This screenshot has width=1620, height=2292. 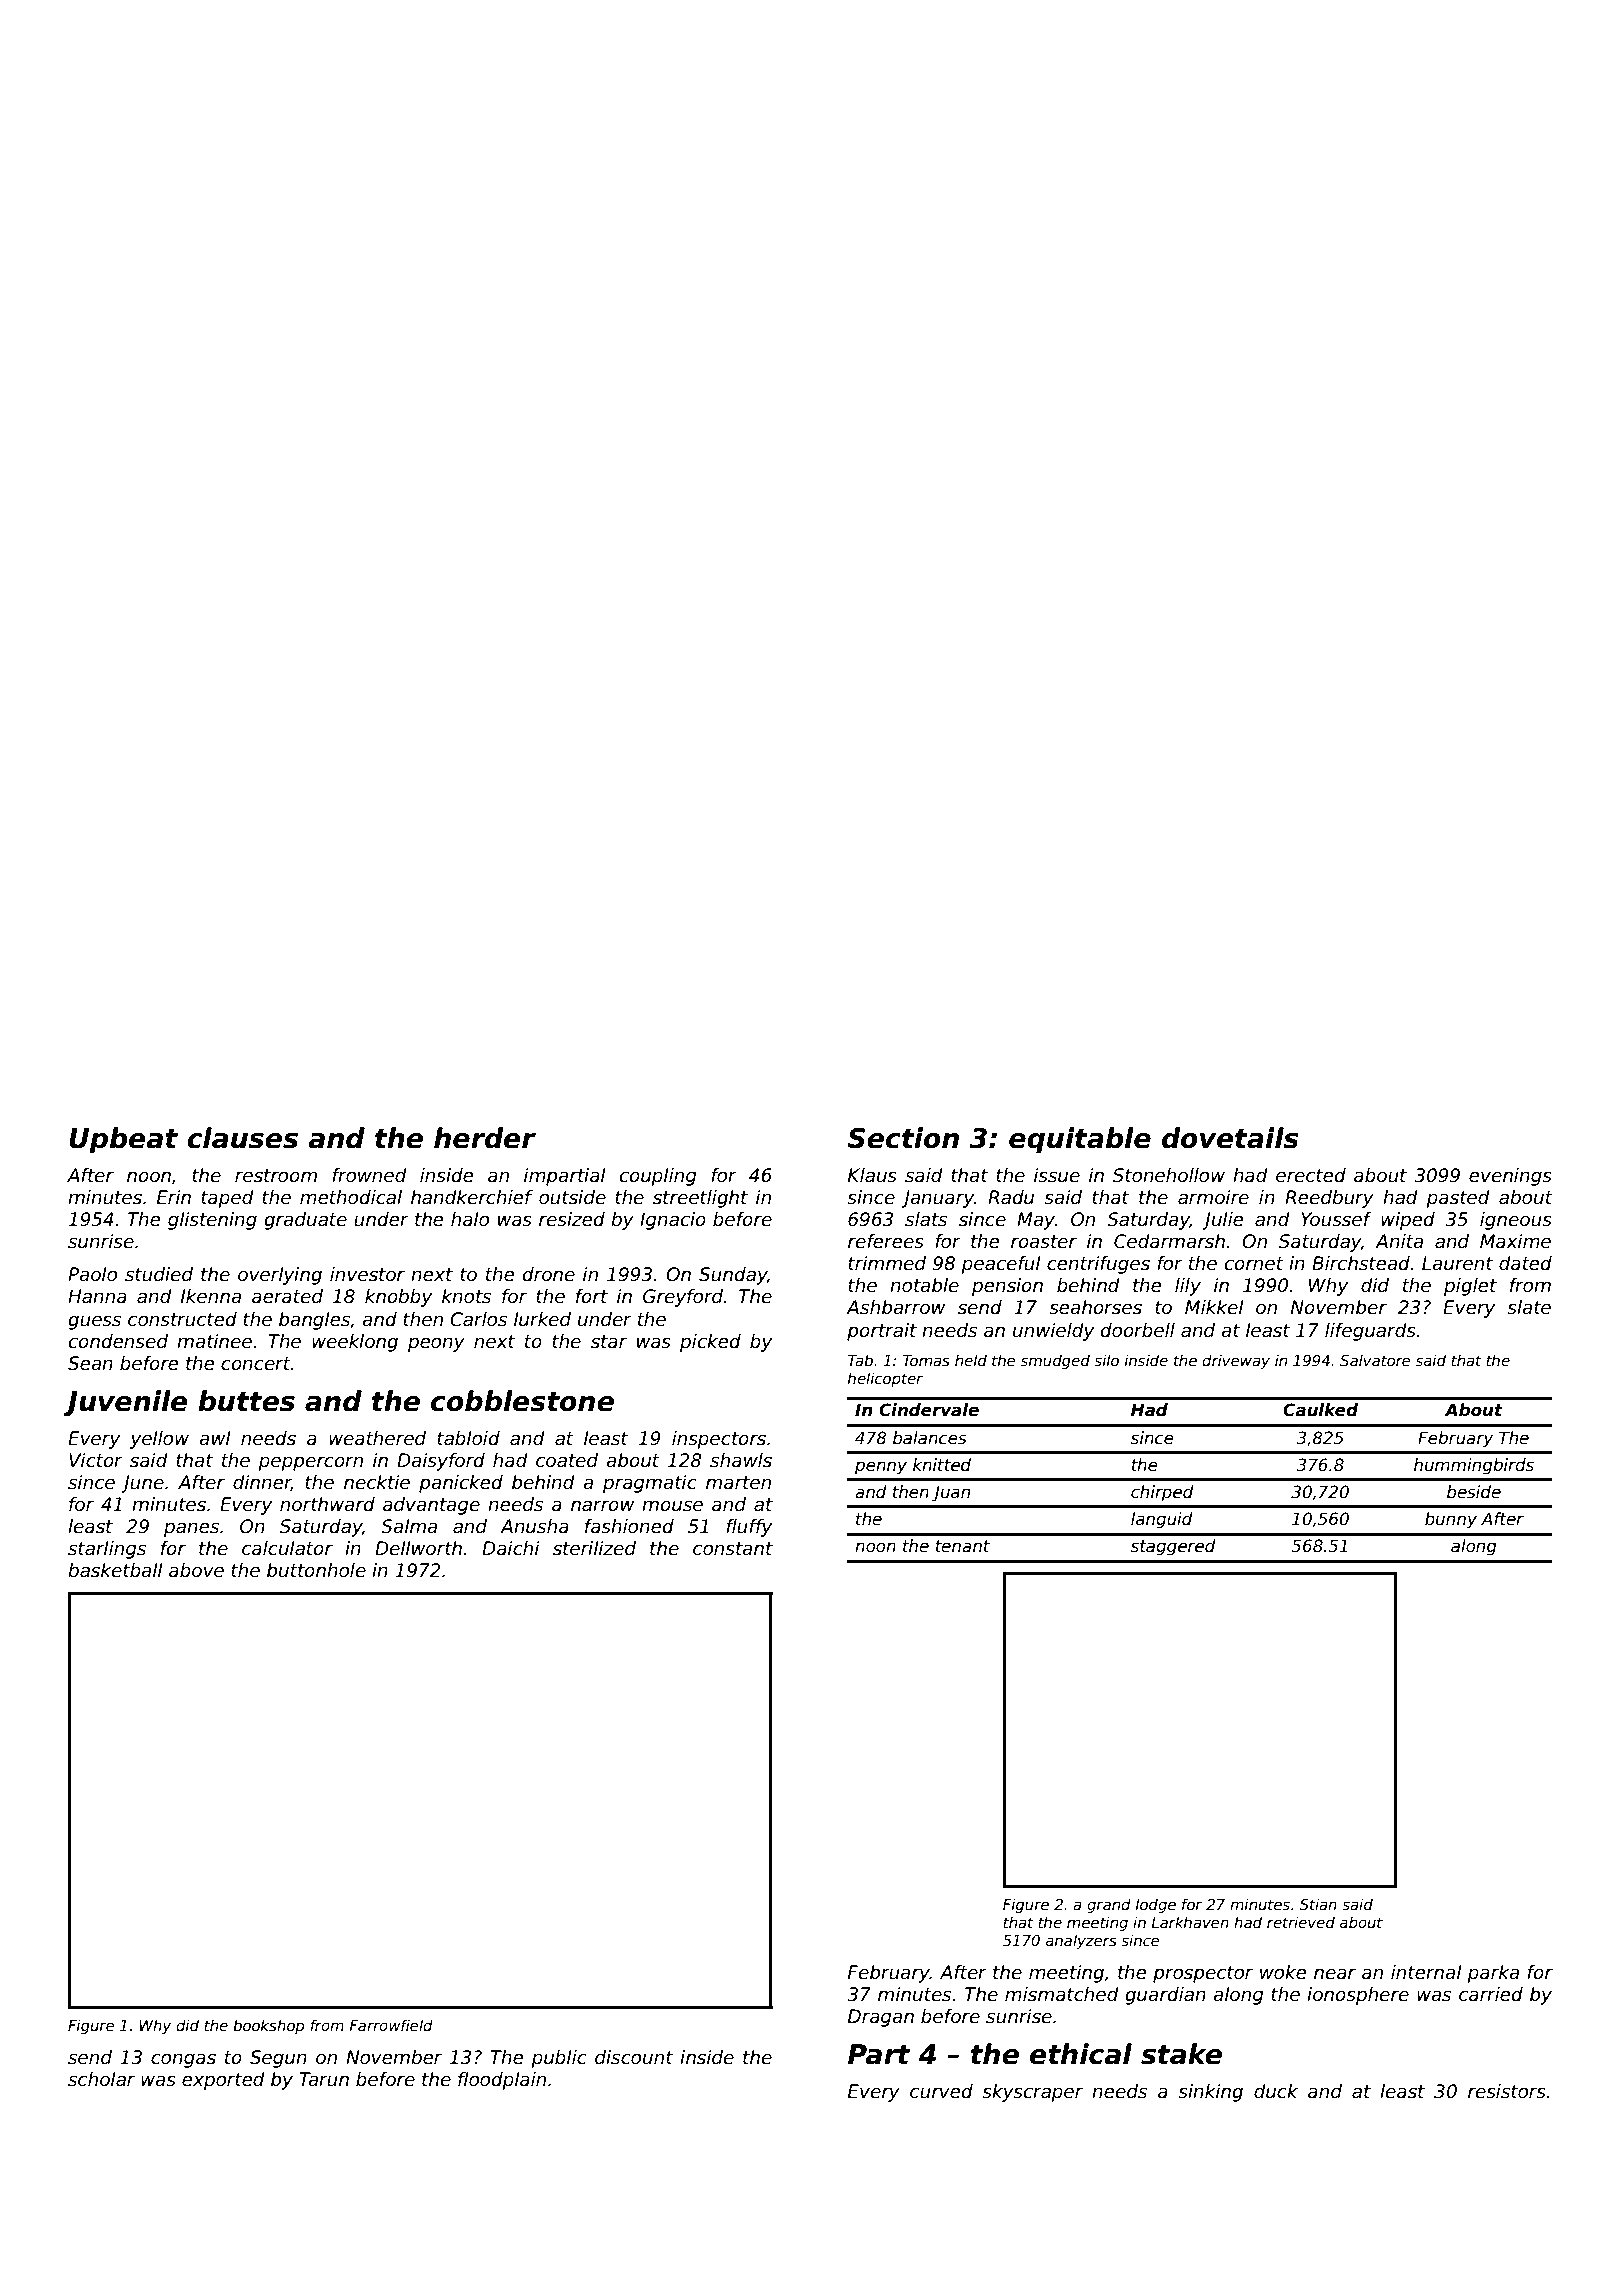 What do you see at coordinates (1001, 1265) in the screenshot?
I see `peaceful` at bounding box center [1001, 1265].
